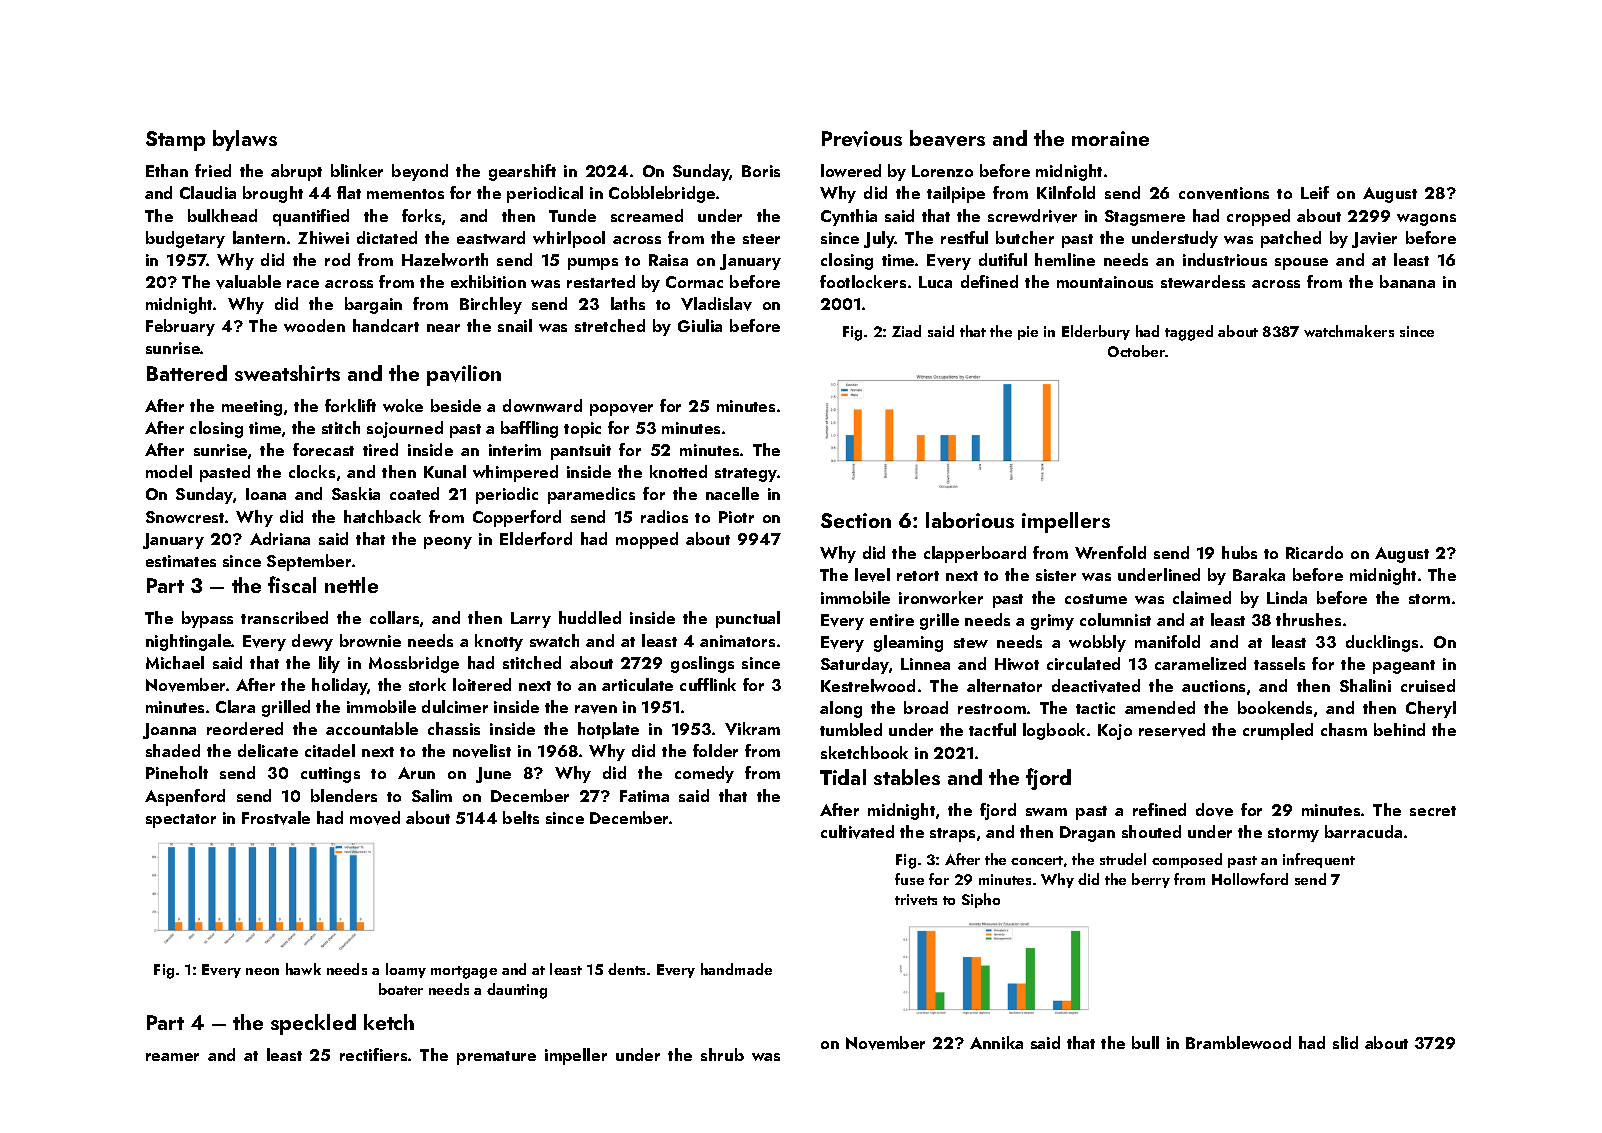 This screenshot has width=1602, height=1133. I want to click on wagons, so click(1426, 220).
